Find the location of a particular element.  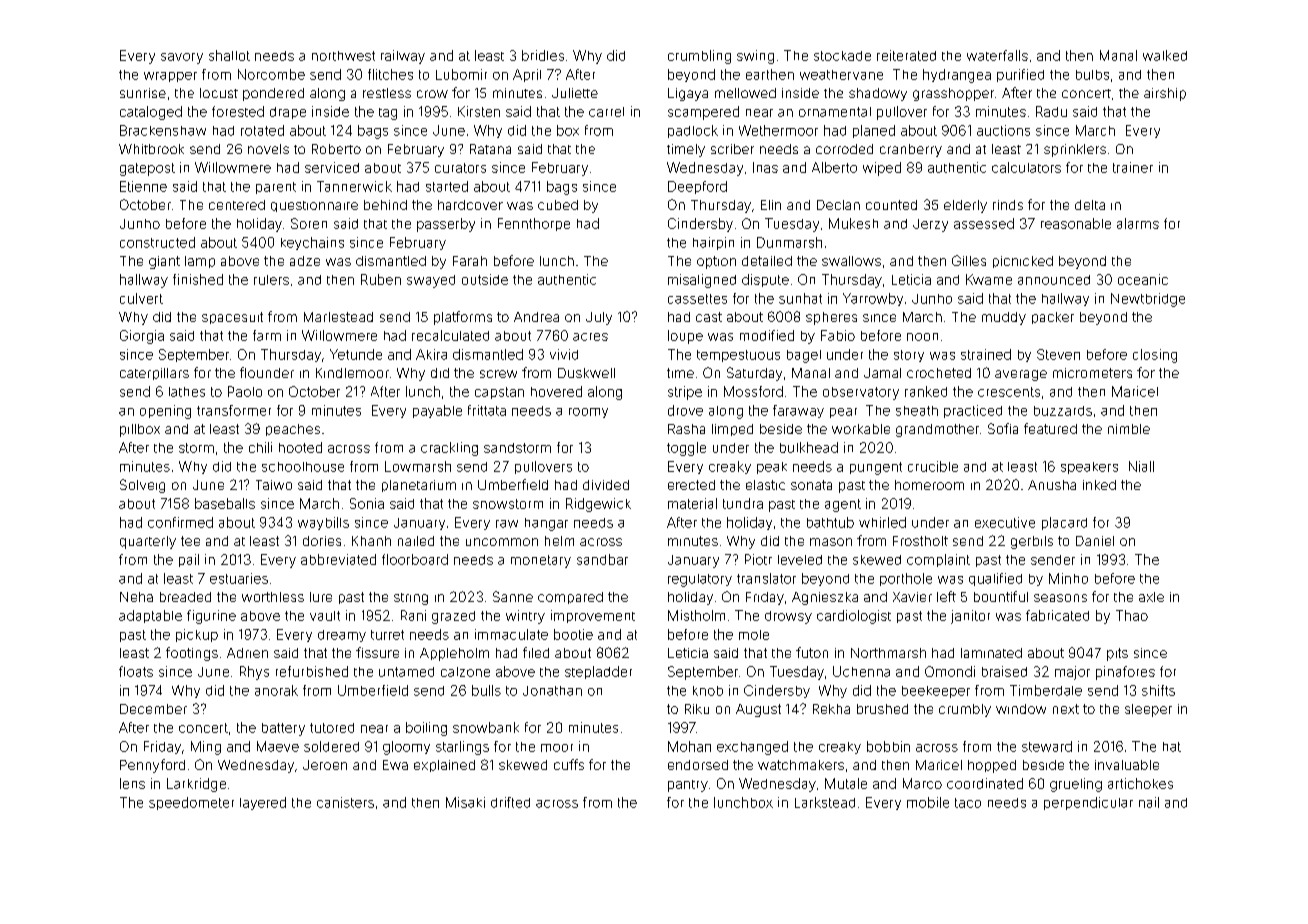

Larkstead is located at coordinates (825, 802).
